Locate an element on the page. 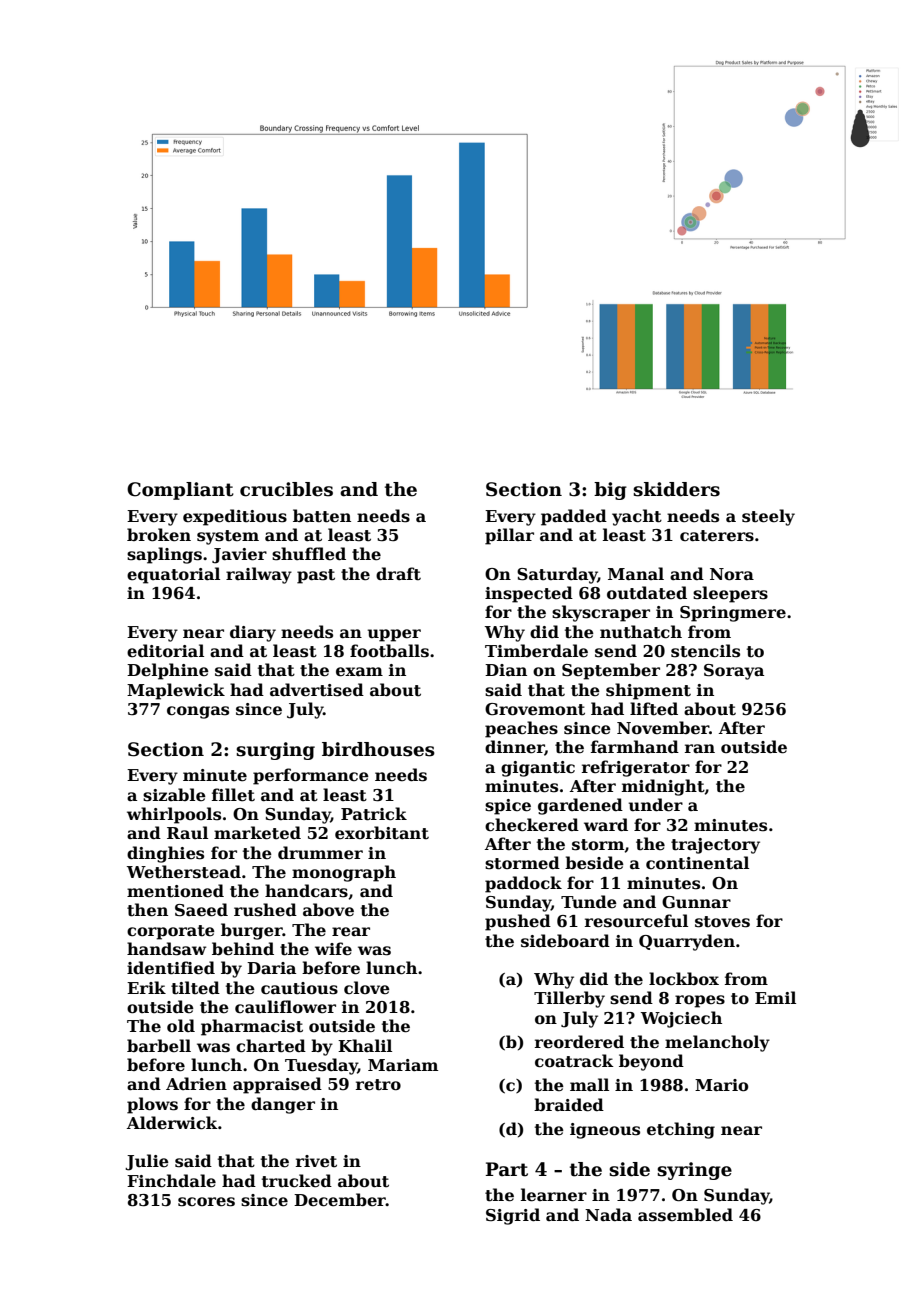  performance is located at coordinates (311, 776).
